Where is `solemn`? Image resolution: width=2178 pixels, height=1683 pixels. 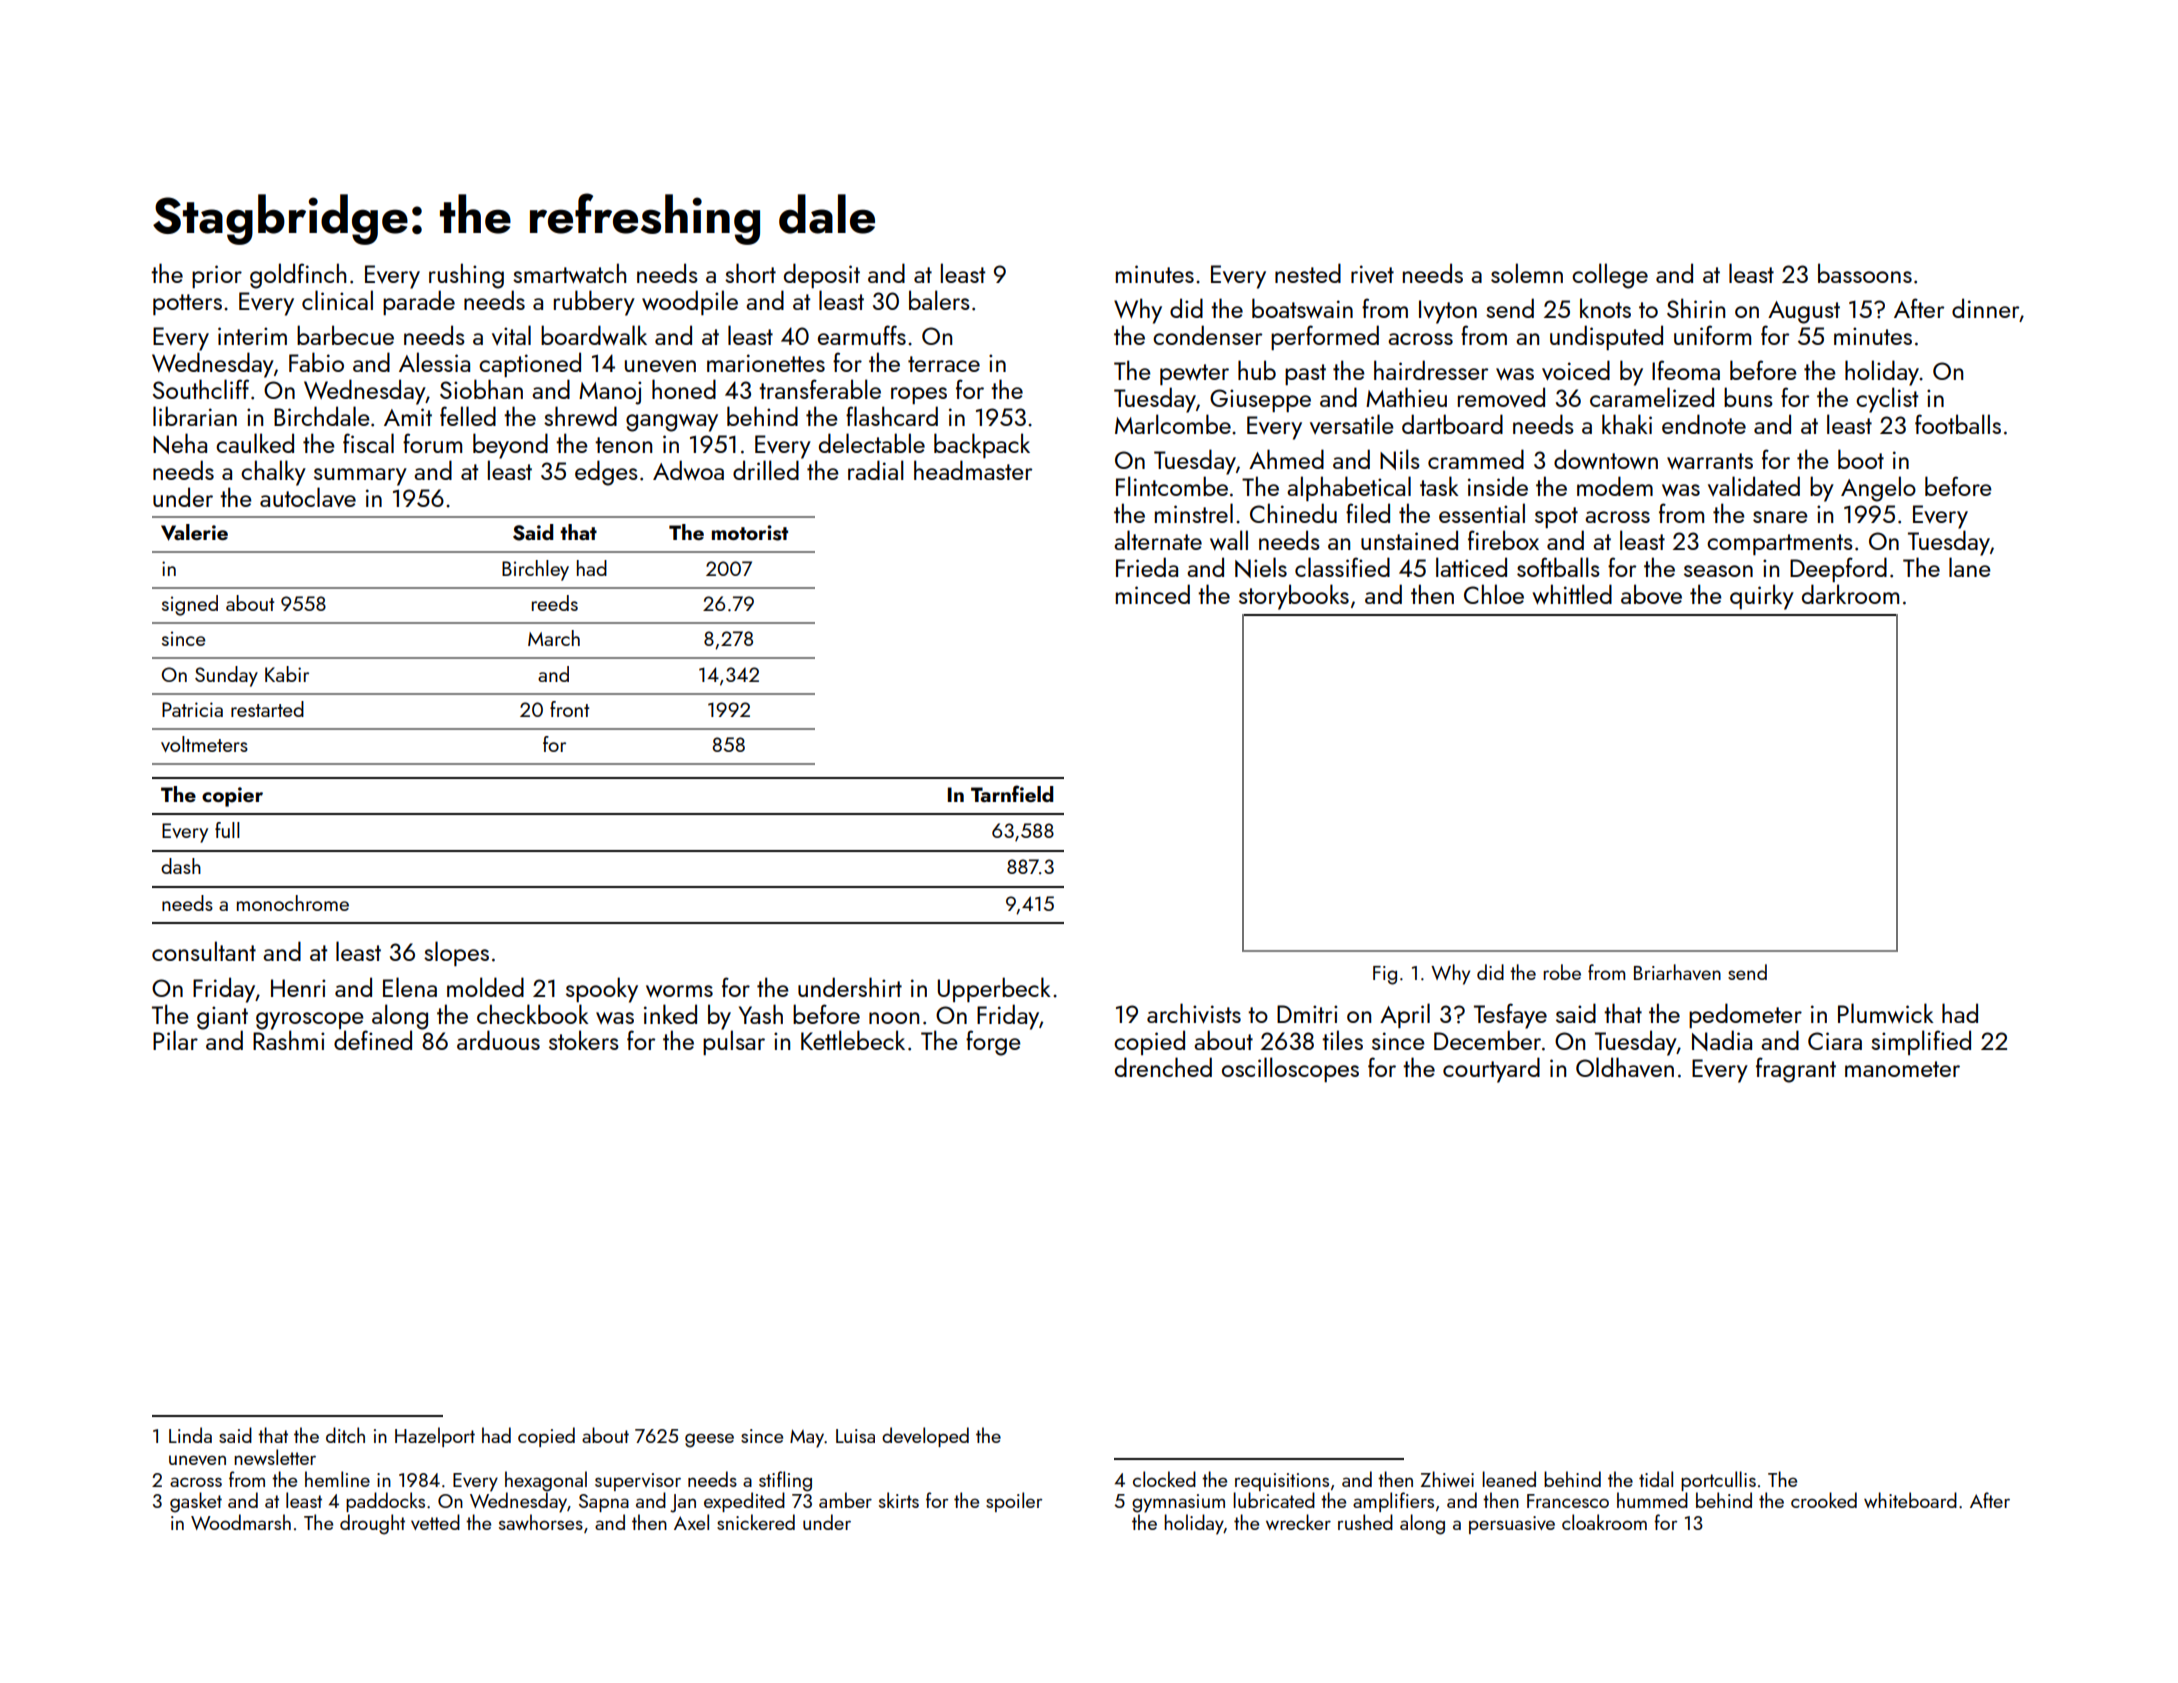
solemn is located at coordinates (1527, 273).
